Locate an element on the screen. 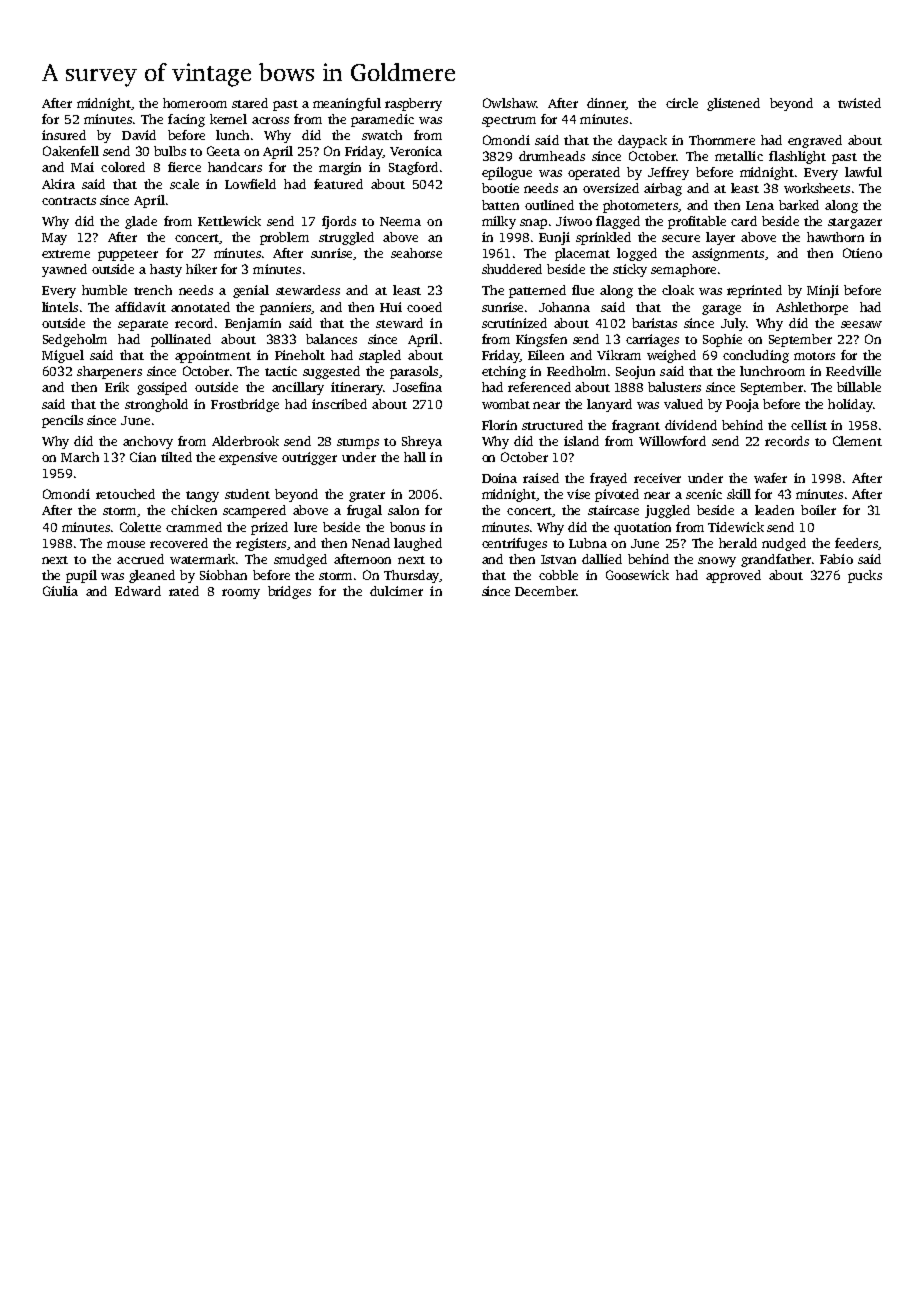  engraved is located at coordinates (815, 141).
